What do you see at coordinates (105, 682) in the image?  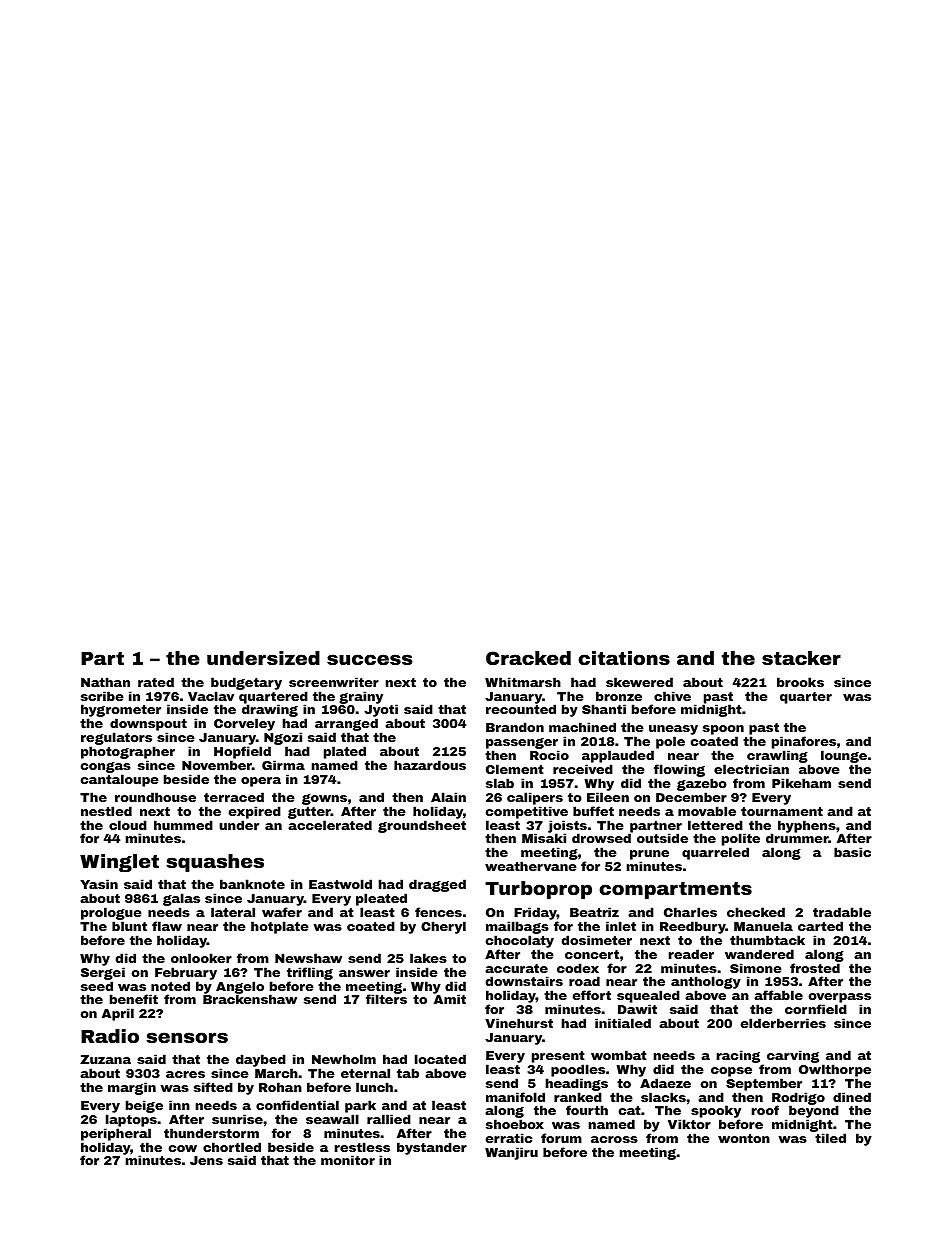 I see `Nathan` at bounding box center [105, 682].
